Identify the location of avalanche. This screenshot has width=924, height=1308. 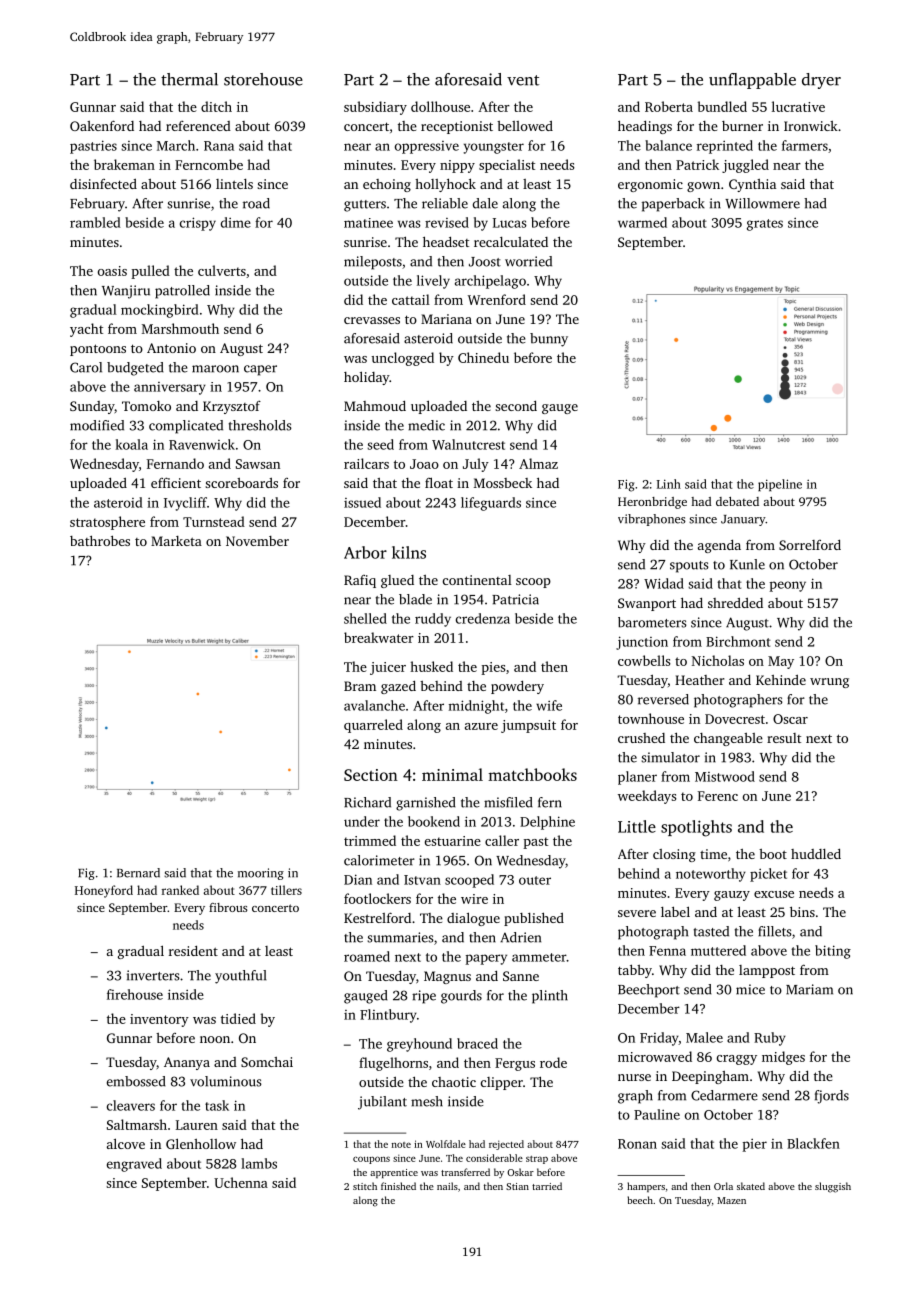
(374, 705).
